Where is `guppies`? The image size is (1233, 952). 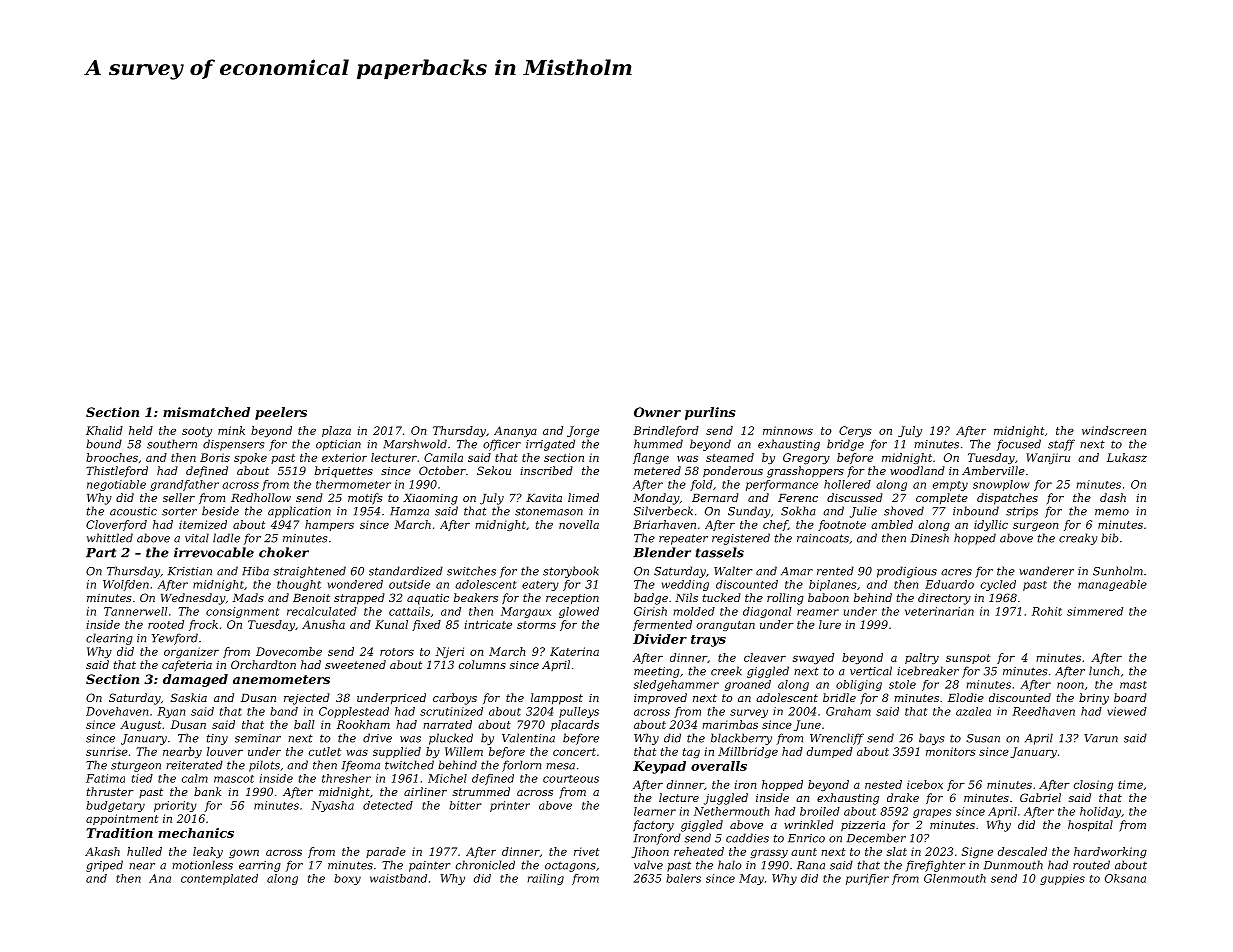 guppies is located at coordinates (1062, 879).
